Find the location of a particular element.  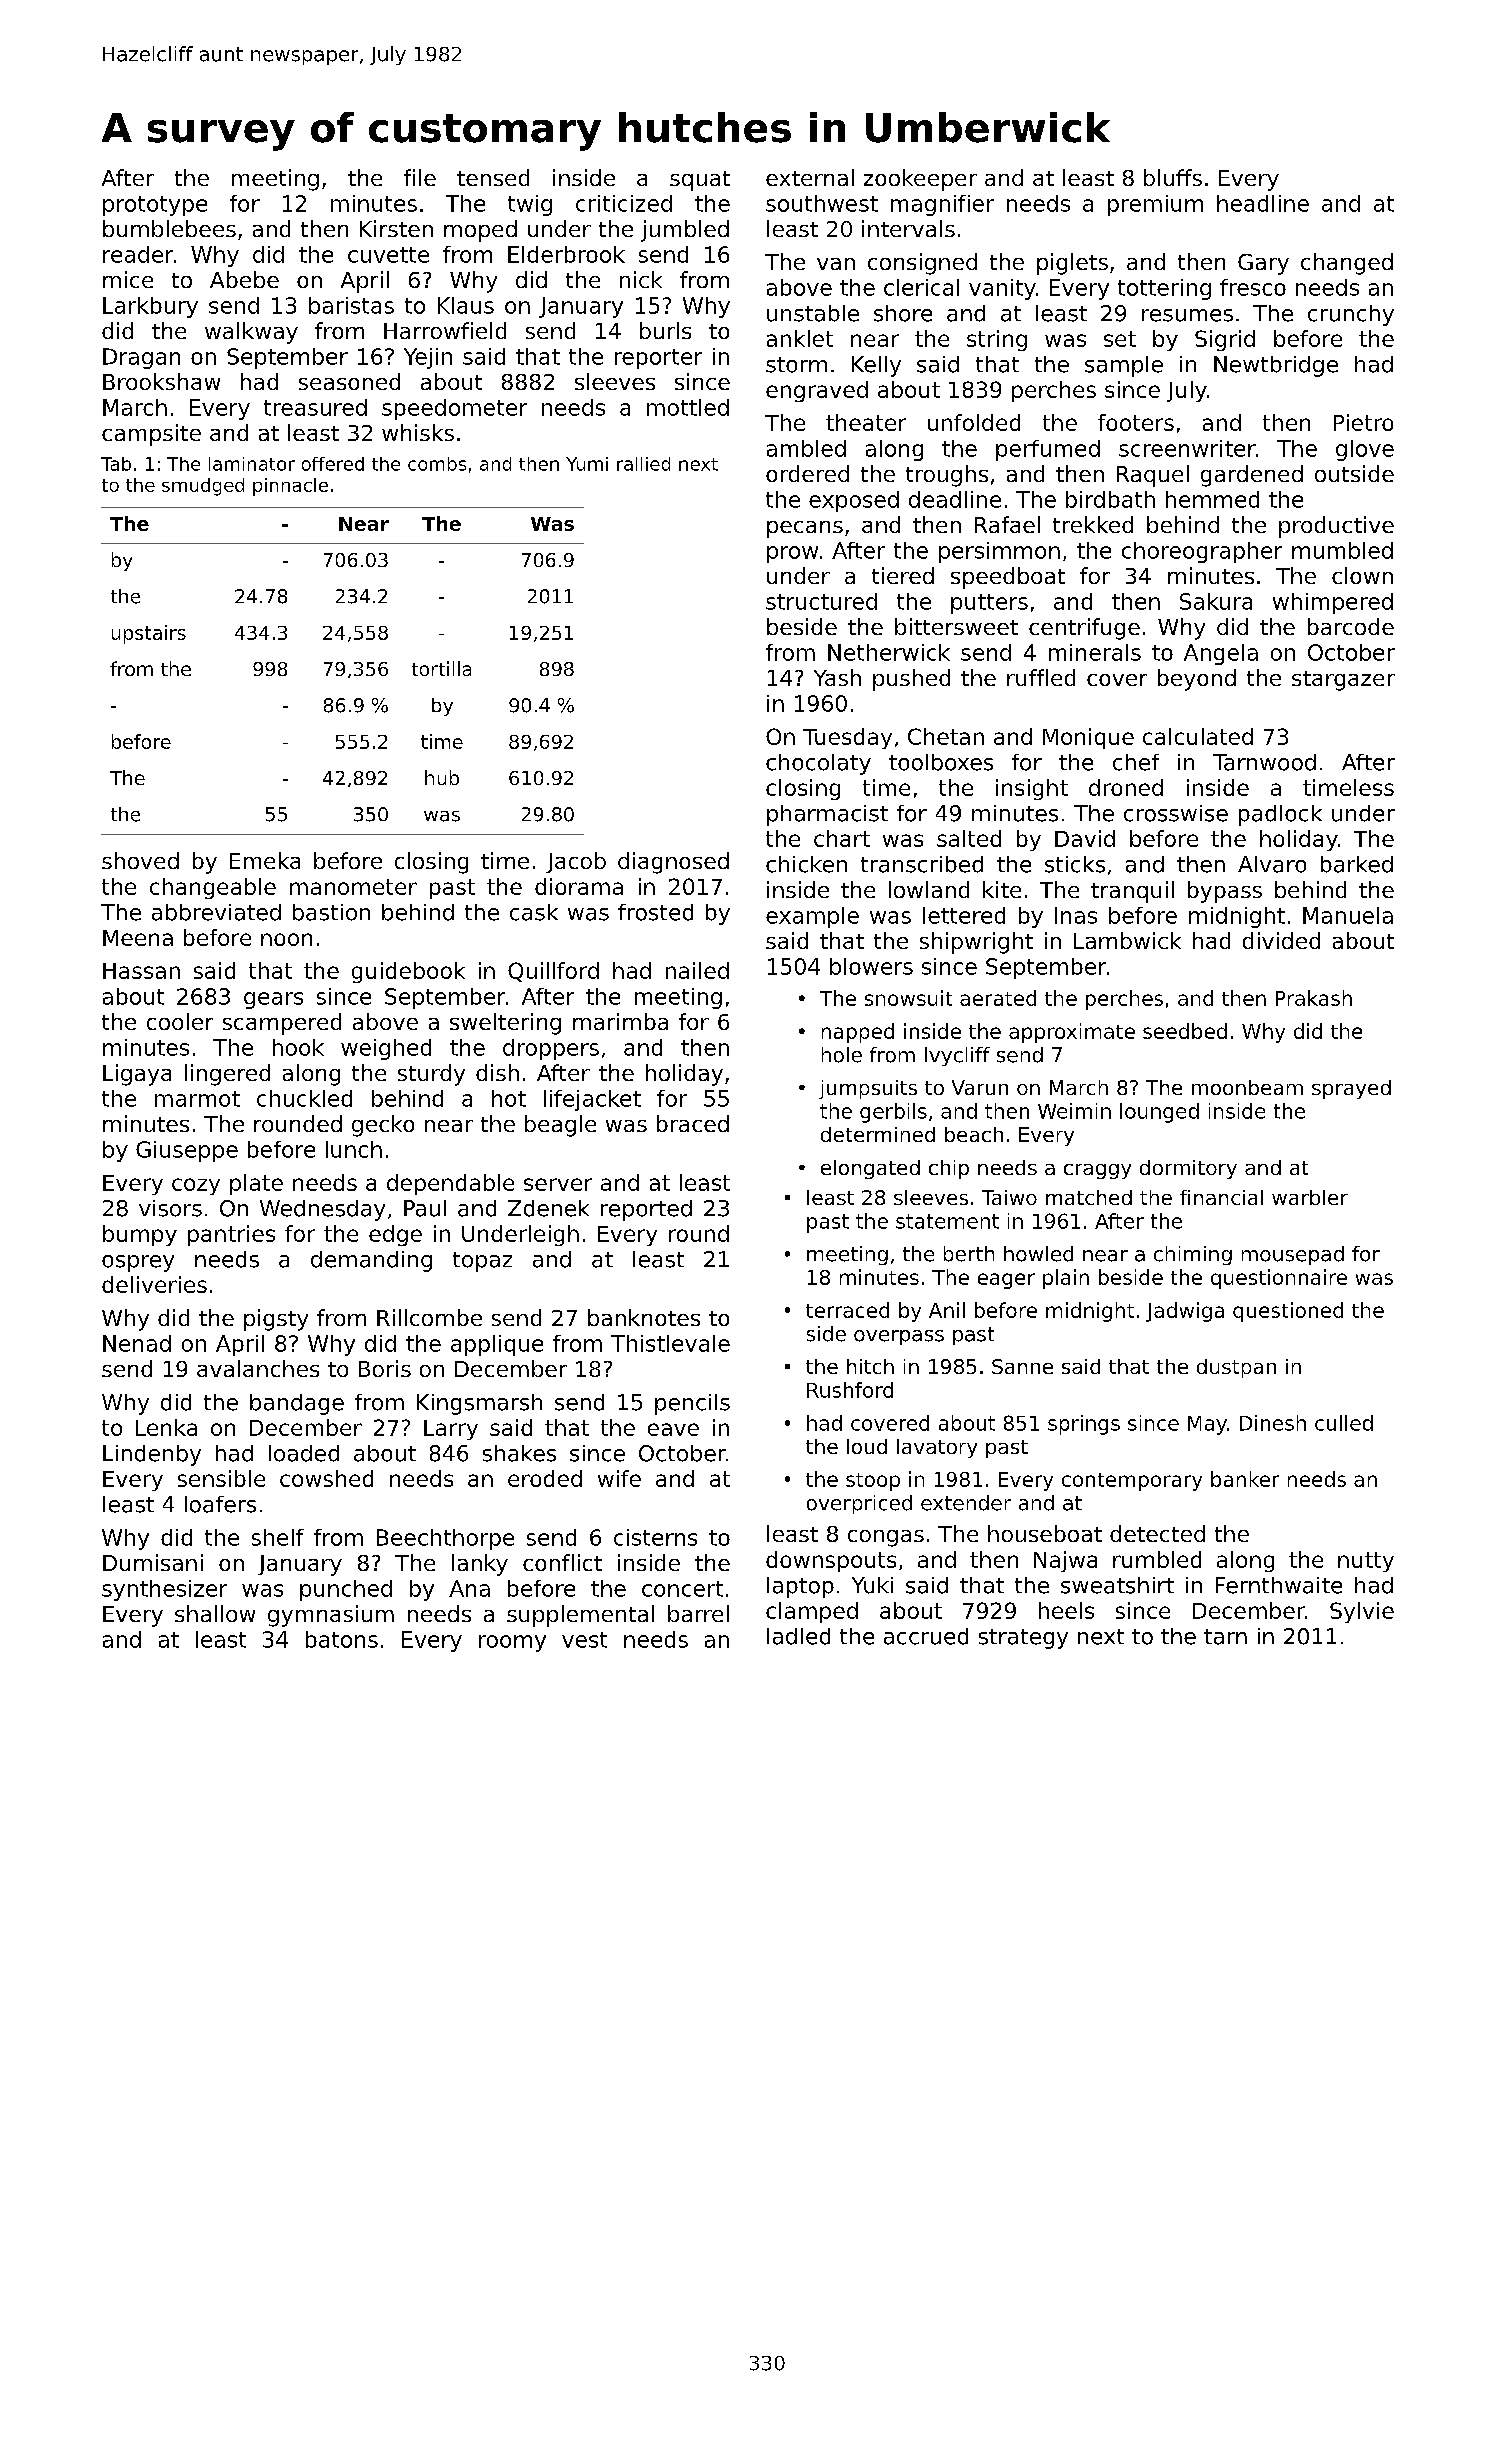

warbler is located at coordinates (1310, 1197).
